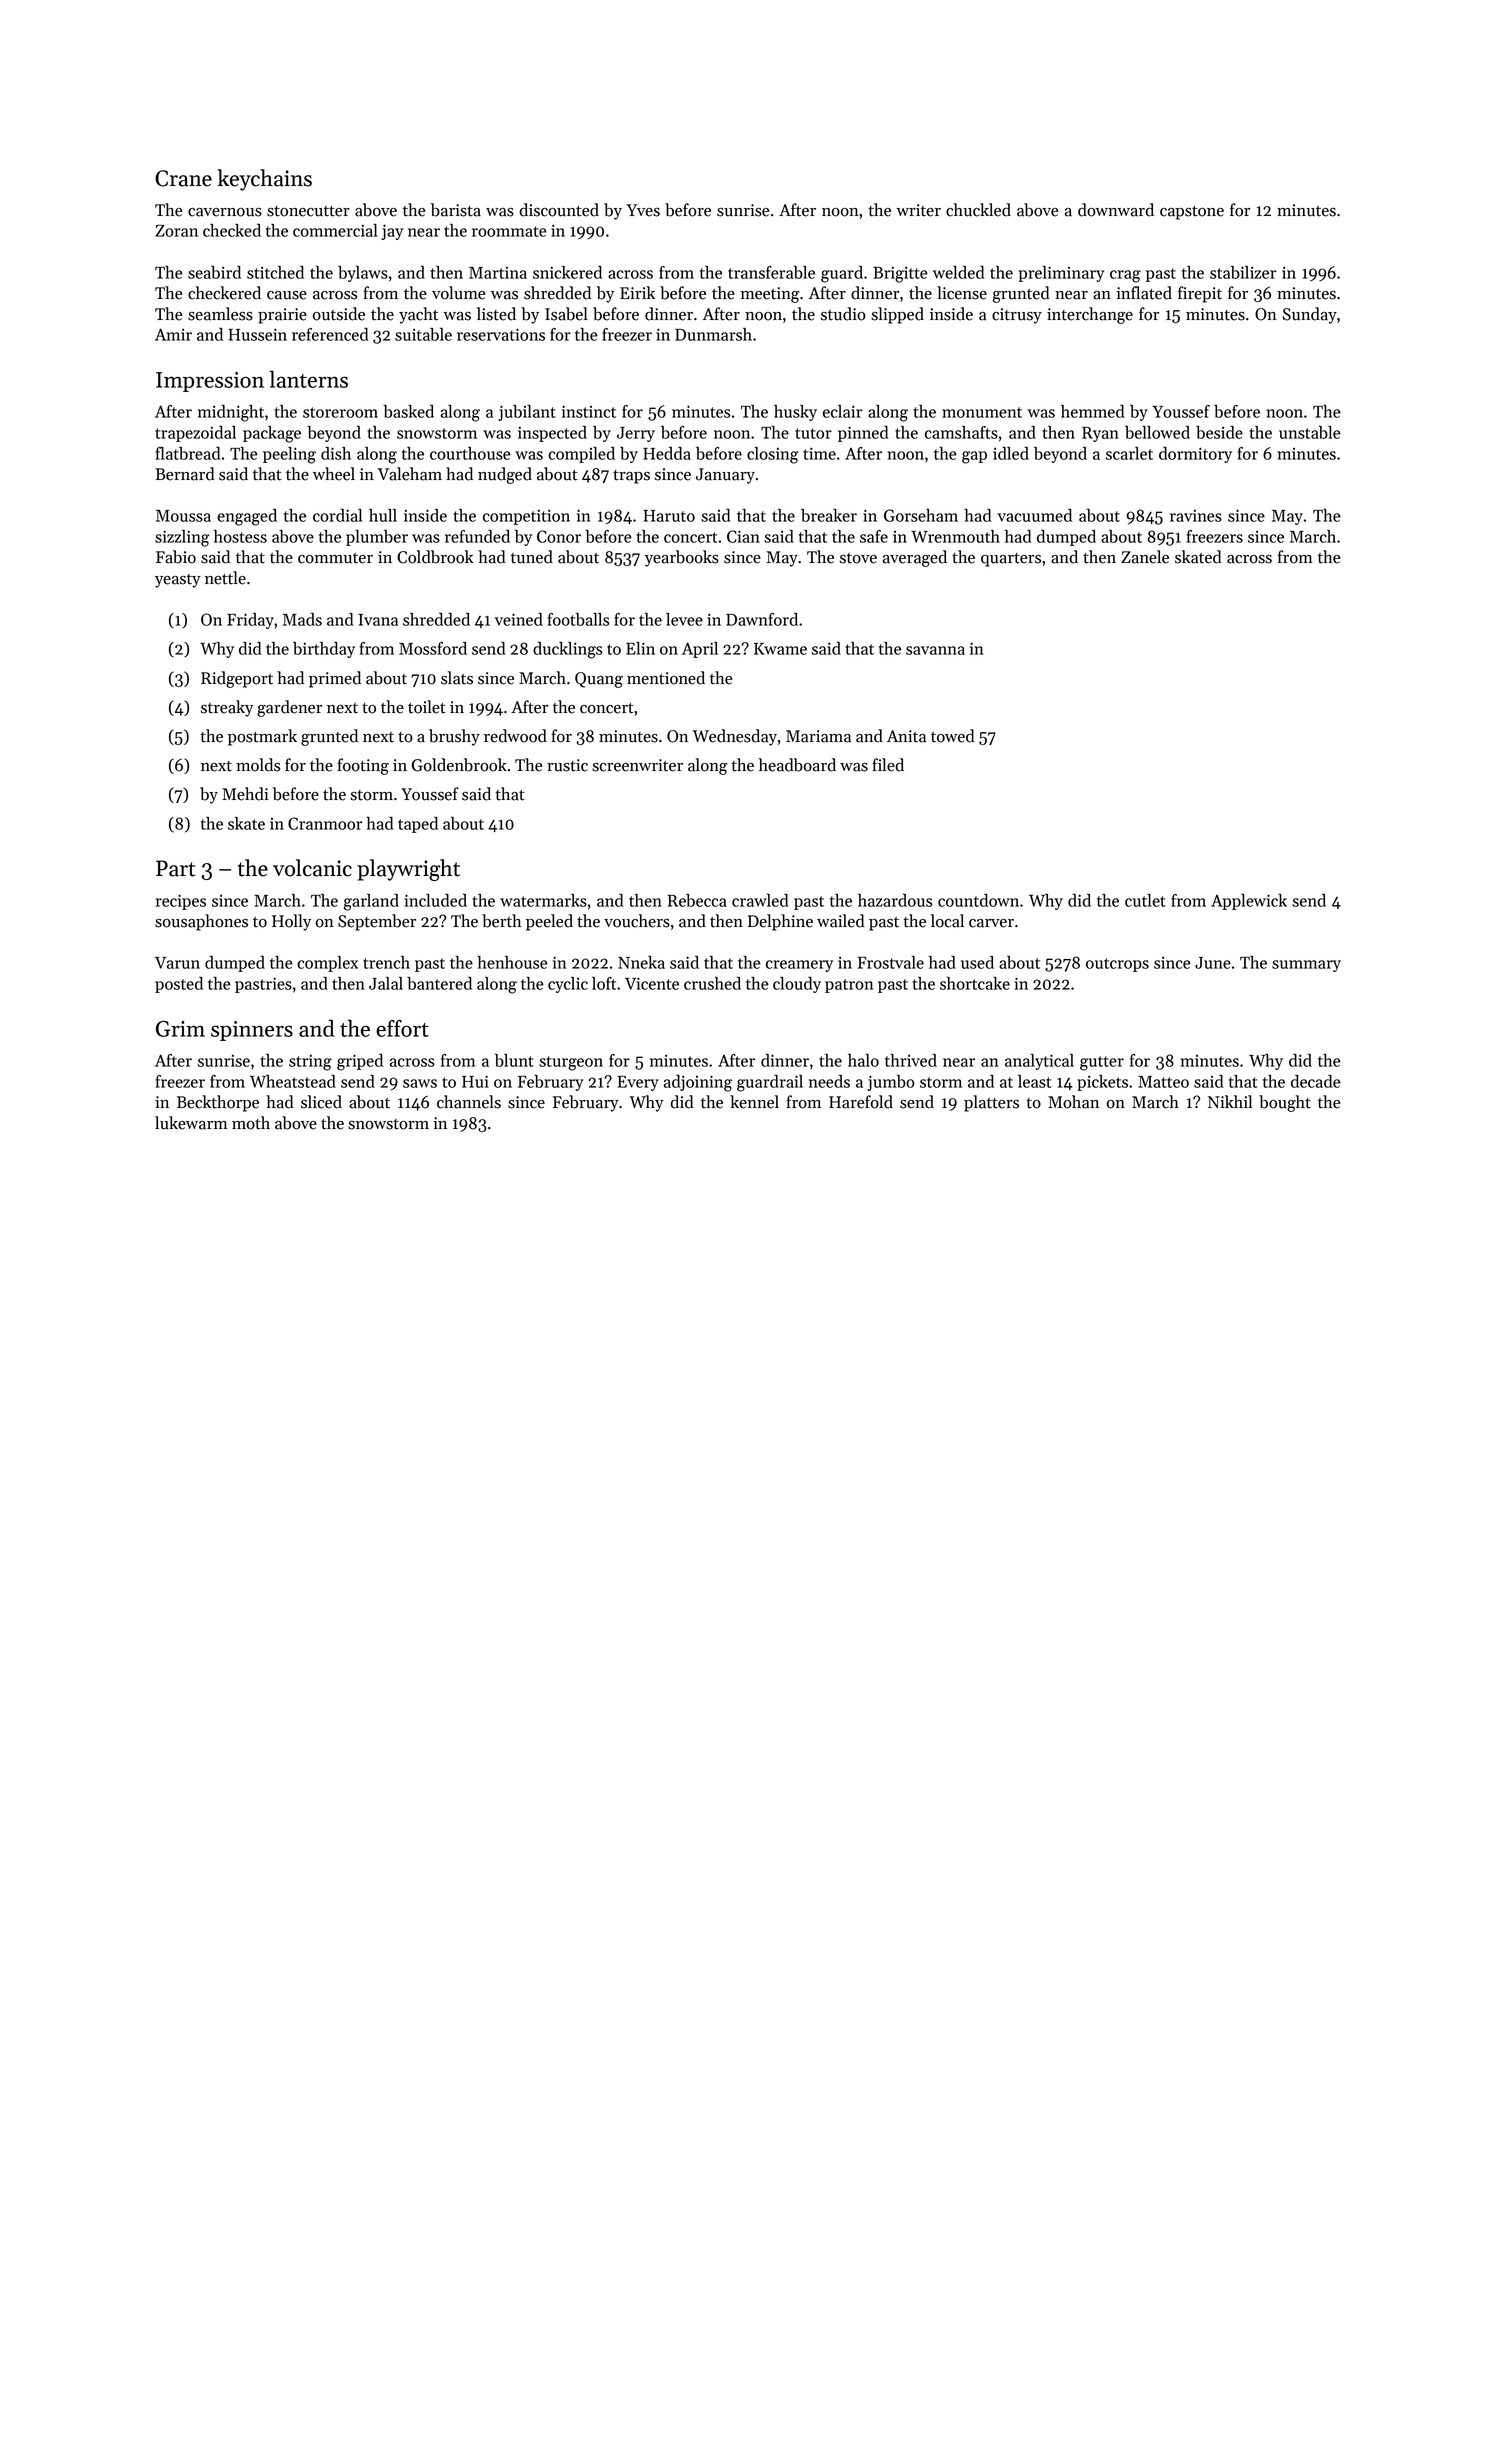 This image has width=1496, height=2464. I want to click on Applewick, so click(1249, 902).
